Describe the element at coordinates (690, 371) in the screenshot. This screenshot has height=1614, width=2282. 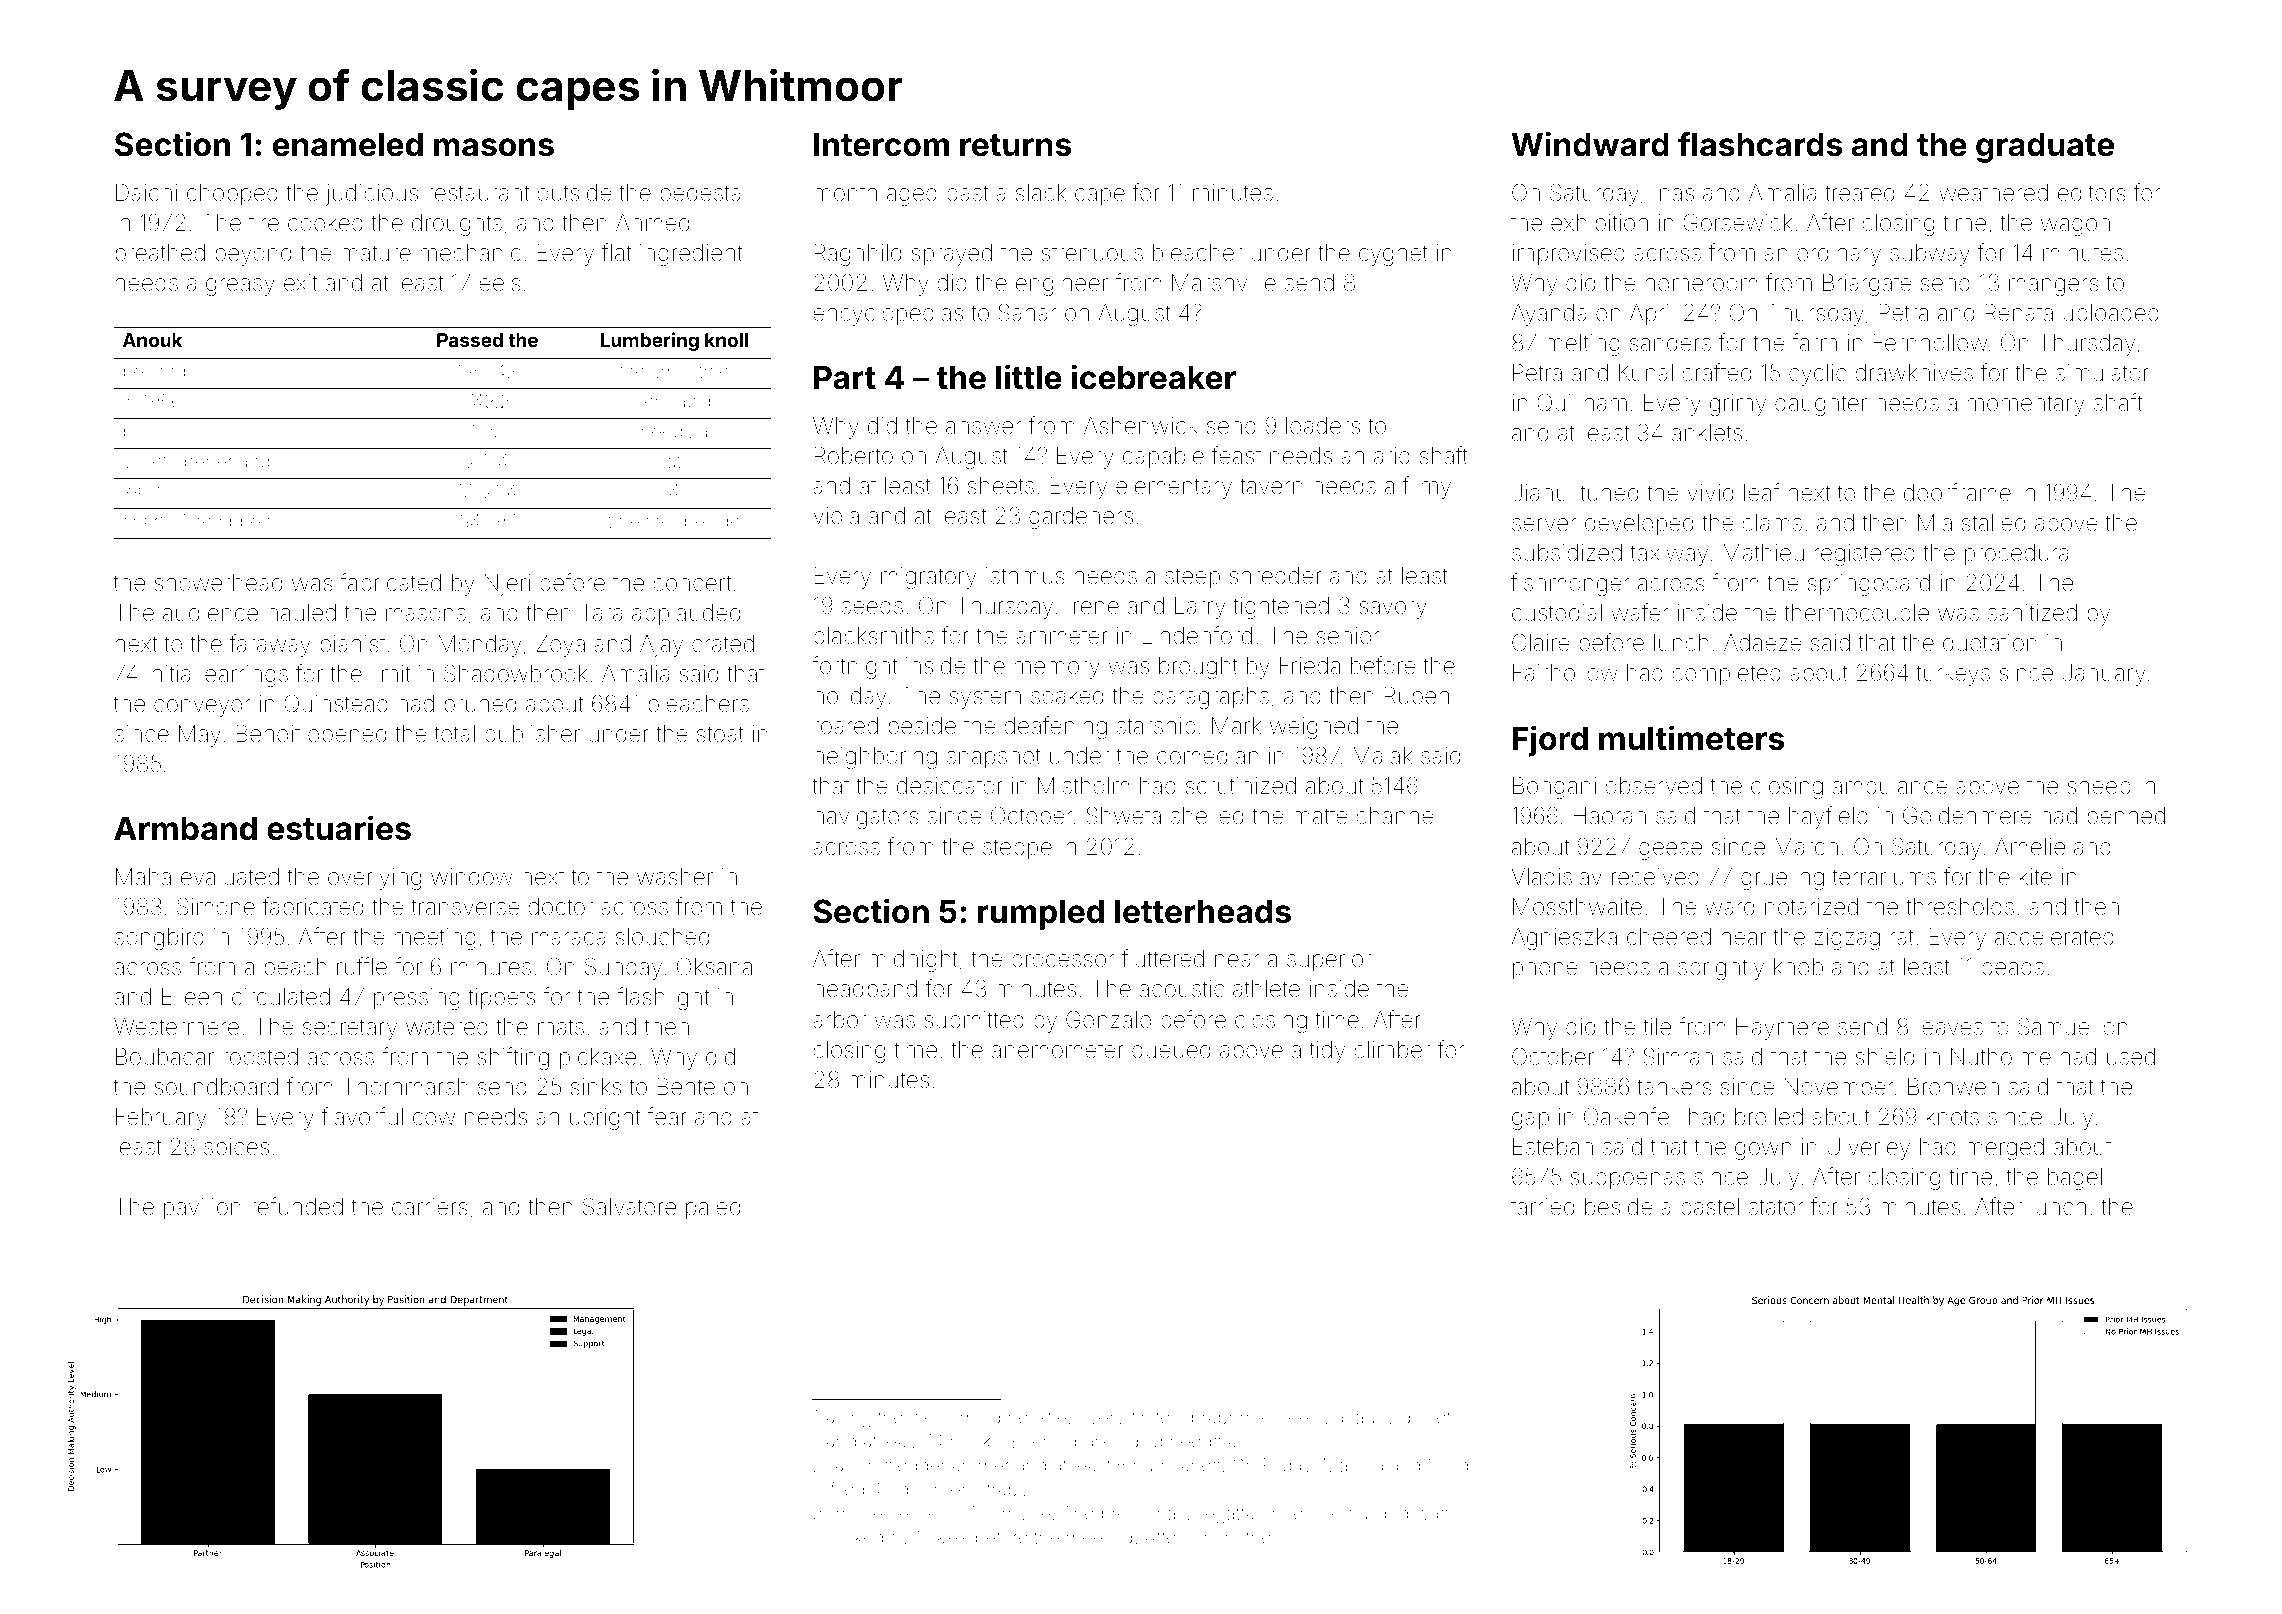
I see `smoothie` at that location.
